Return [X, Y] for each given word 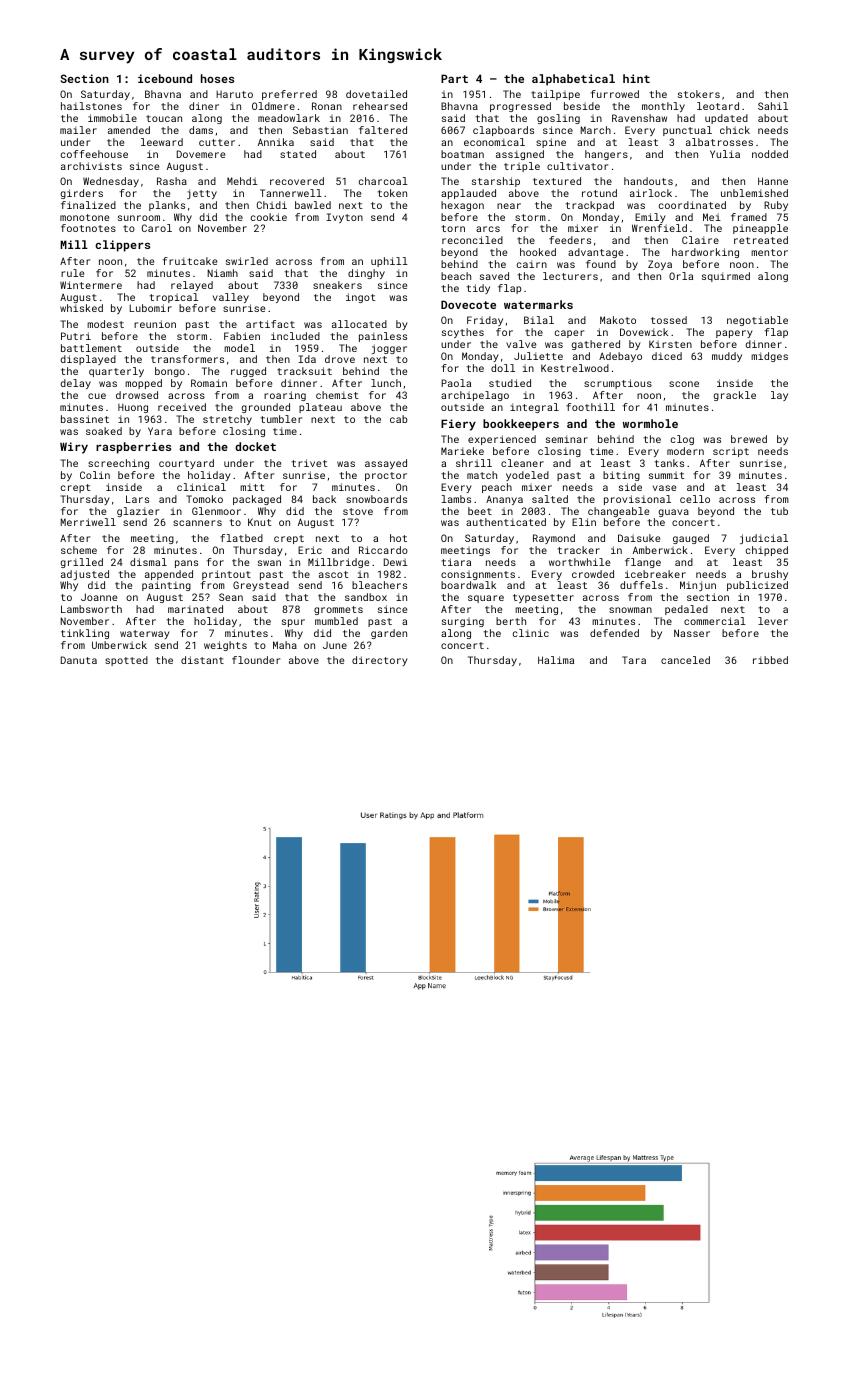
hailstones [91, 106]
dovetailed [376, 94]
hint [636, 78]
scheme [79, 550]
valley [231, 298]
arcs [488, 229]
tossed [669, 320]
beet [480, 511]
